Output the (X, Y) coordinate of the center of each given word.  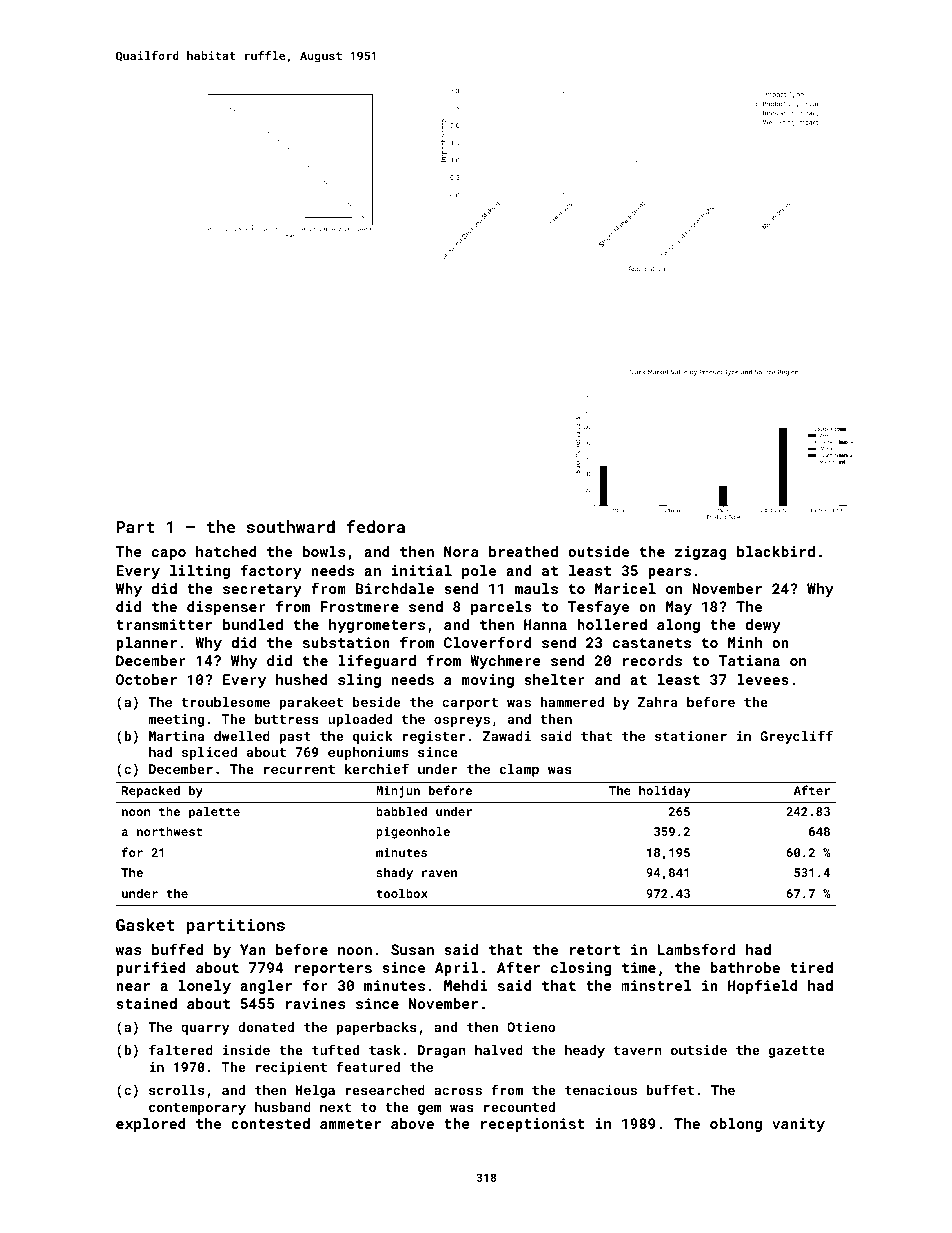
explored (151, 1125)
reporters (333, 969)
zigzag (701, 553)
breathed (523, 551)
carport (470, 704)
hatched (226, 551)
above (412, 1123)
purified (151, 968)
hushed (302, 679)
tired (811, 967)
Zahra (658, 702)
